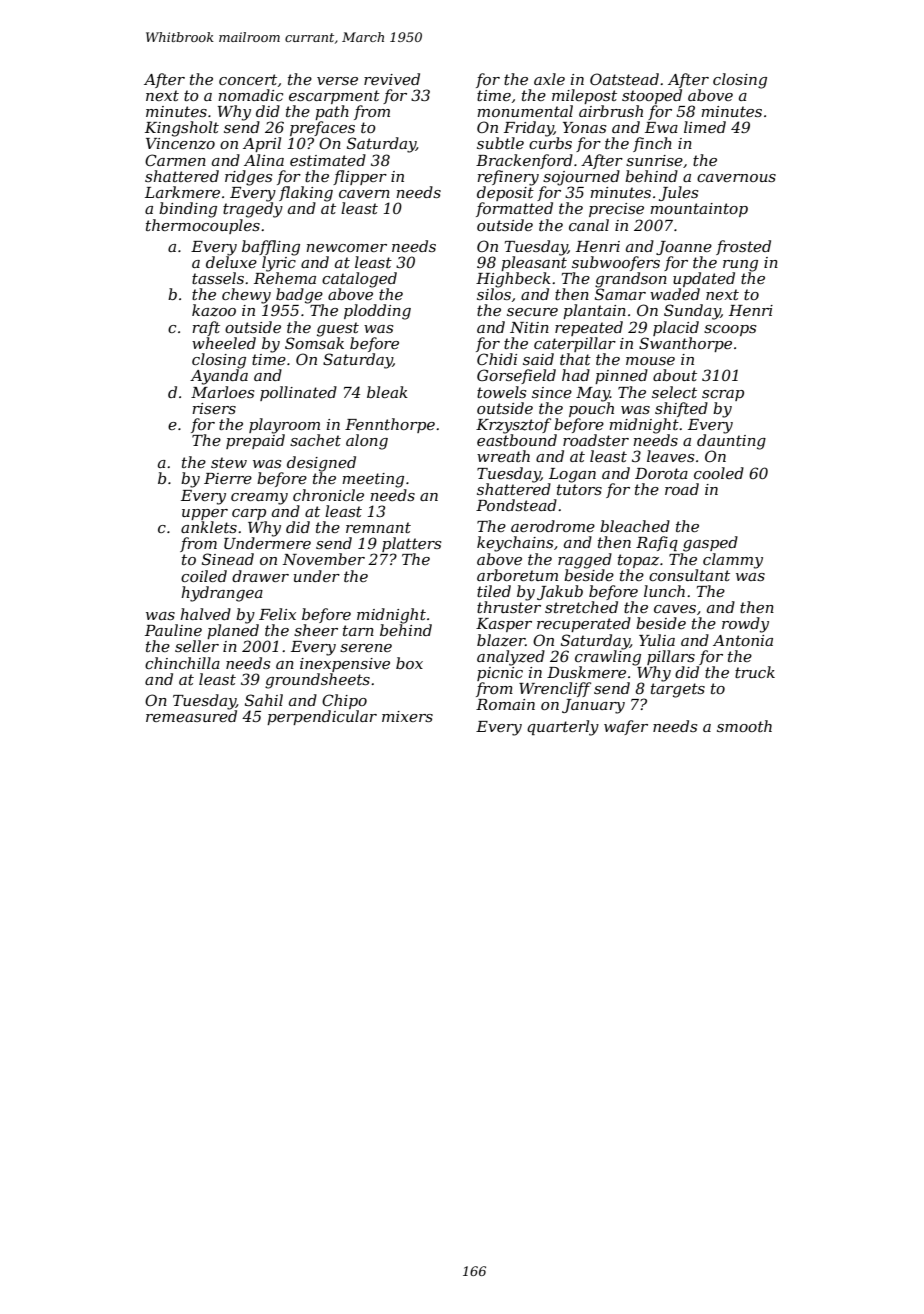 Image resolution: width=924 pixels, height=1314 pixels. Describe the element at coordinates (248, 79) in the page. I see `concert` at that location.
